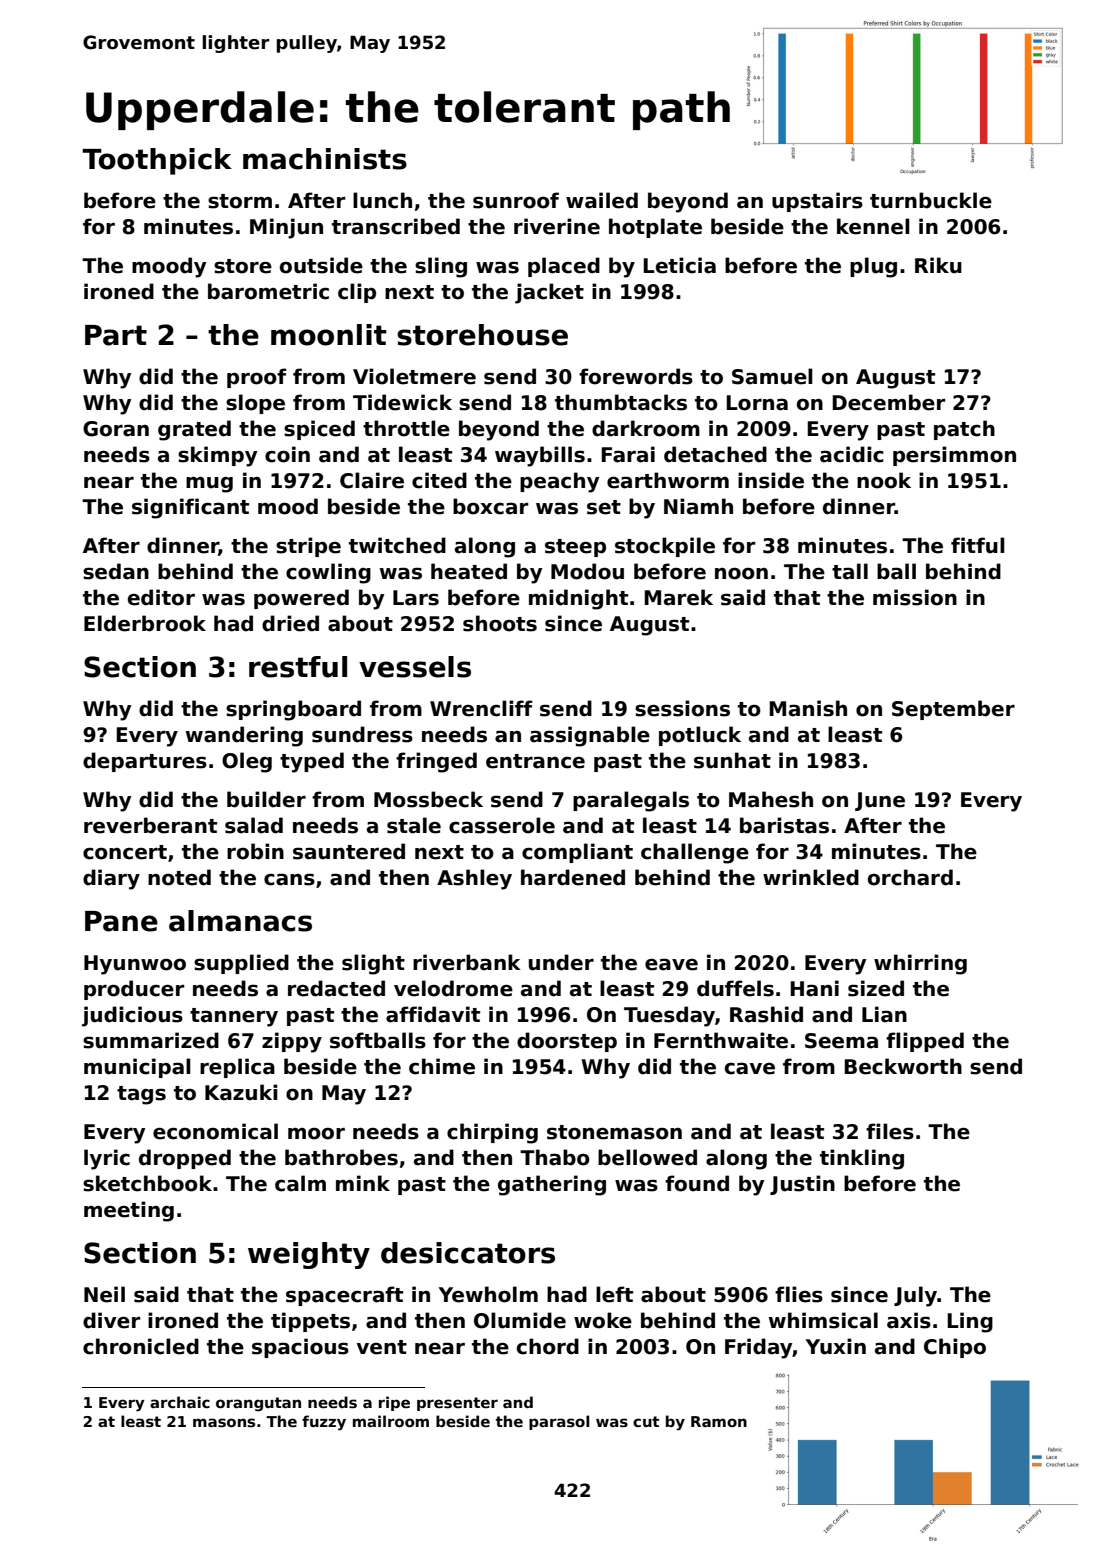  I want to click on archaic, so click(180, 1402).
